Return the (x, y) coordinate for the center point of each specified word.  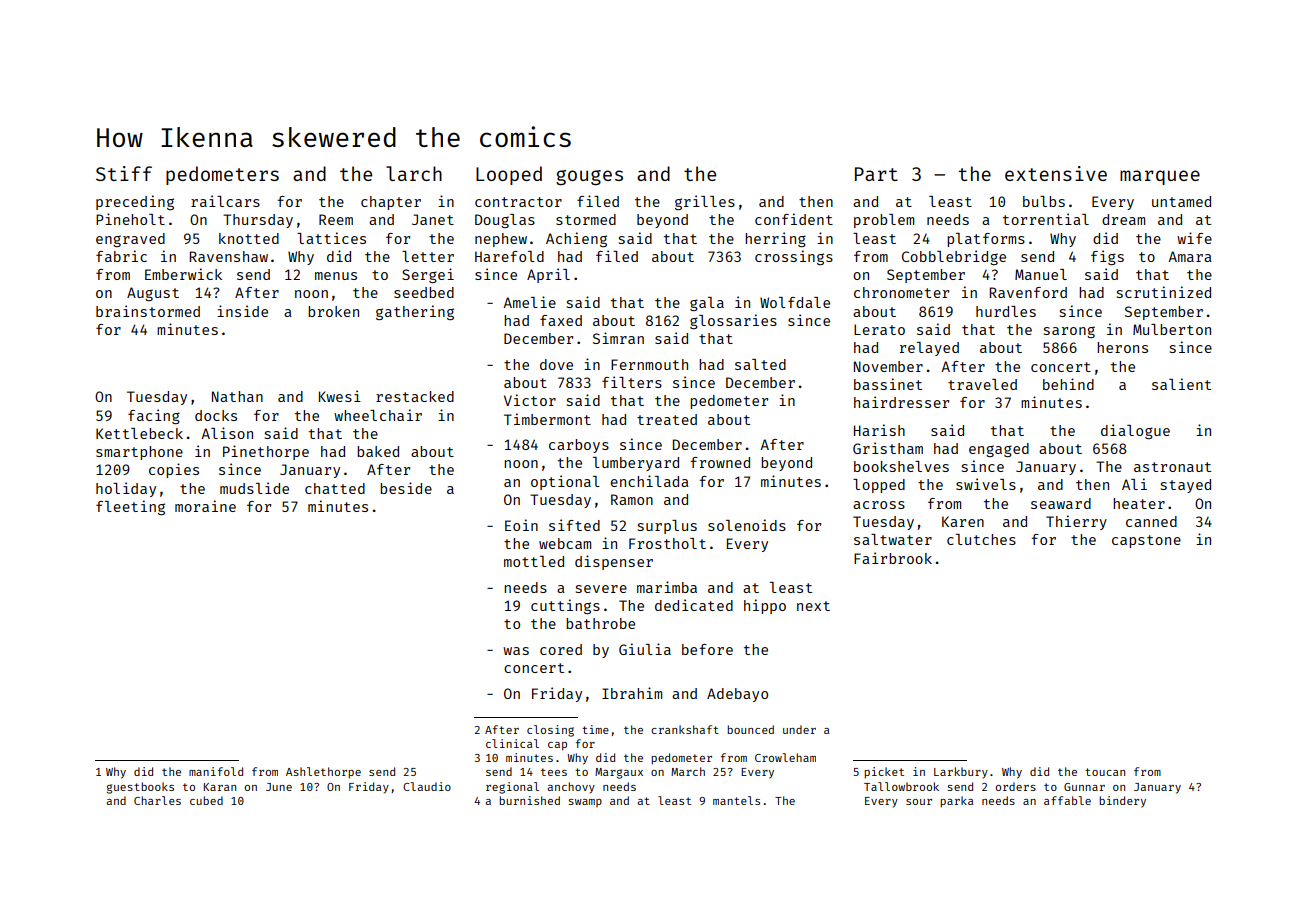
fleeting (130, 507)
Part (876, 174)
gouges (589, 178)
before (707, 649)
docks (216, 415)
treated (667, 419)
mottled (534, 561)
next (813, 606)
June (279, 787)
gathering (415, 312)
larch (414, 173)
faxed (561, 320)
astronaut (1172, 467)
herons (1122, 347)
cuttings (565, 606)
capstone (1146, 541)
